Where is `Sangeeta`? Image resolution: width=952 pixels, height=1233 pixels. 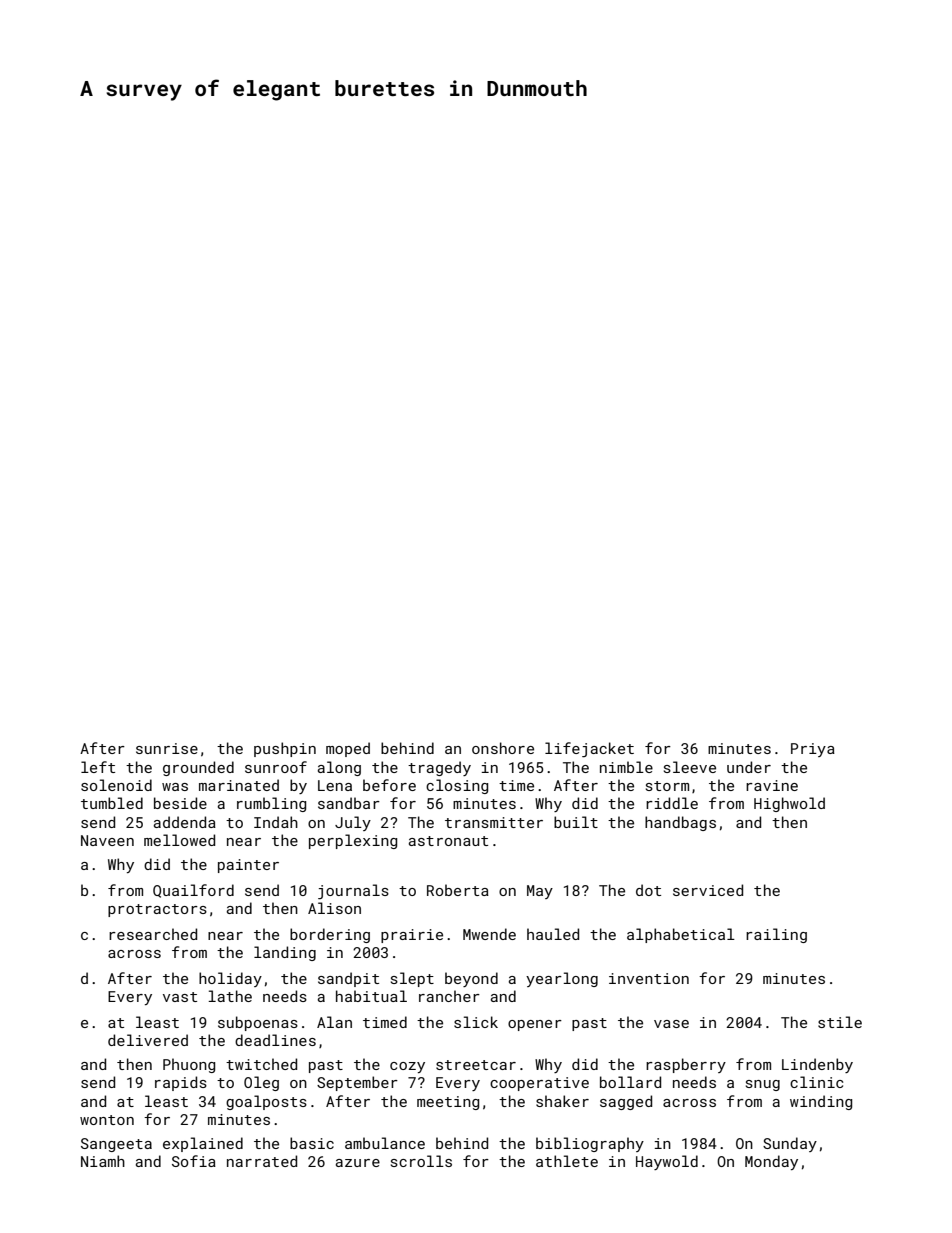
Sangeeta is located at coordinates (116, 1145).
